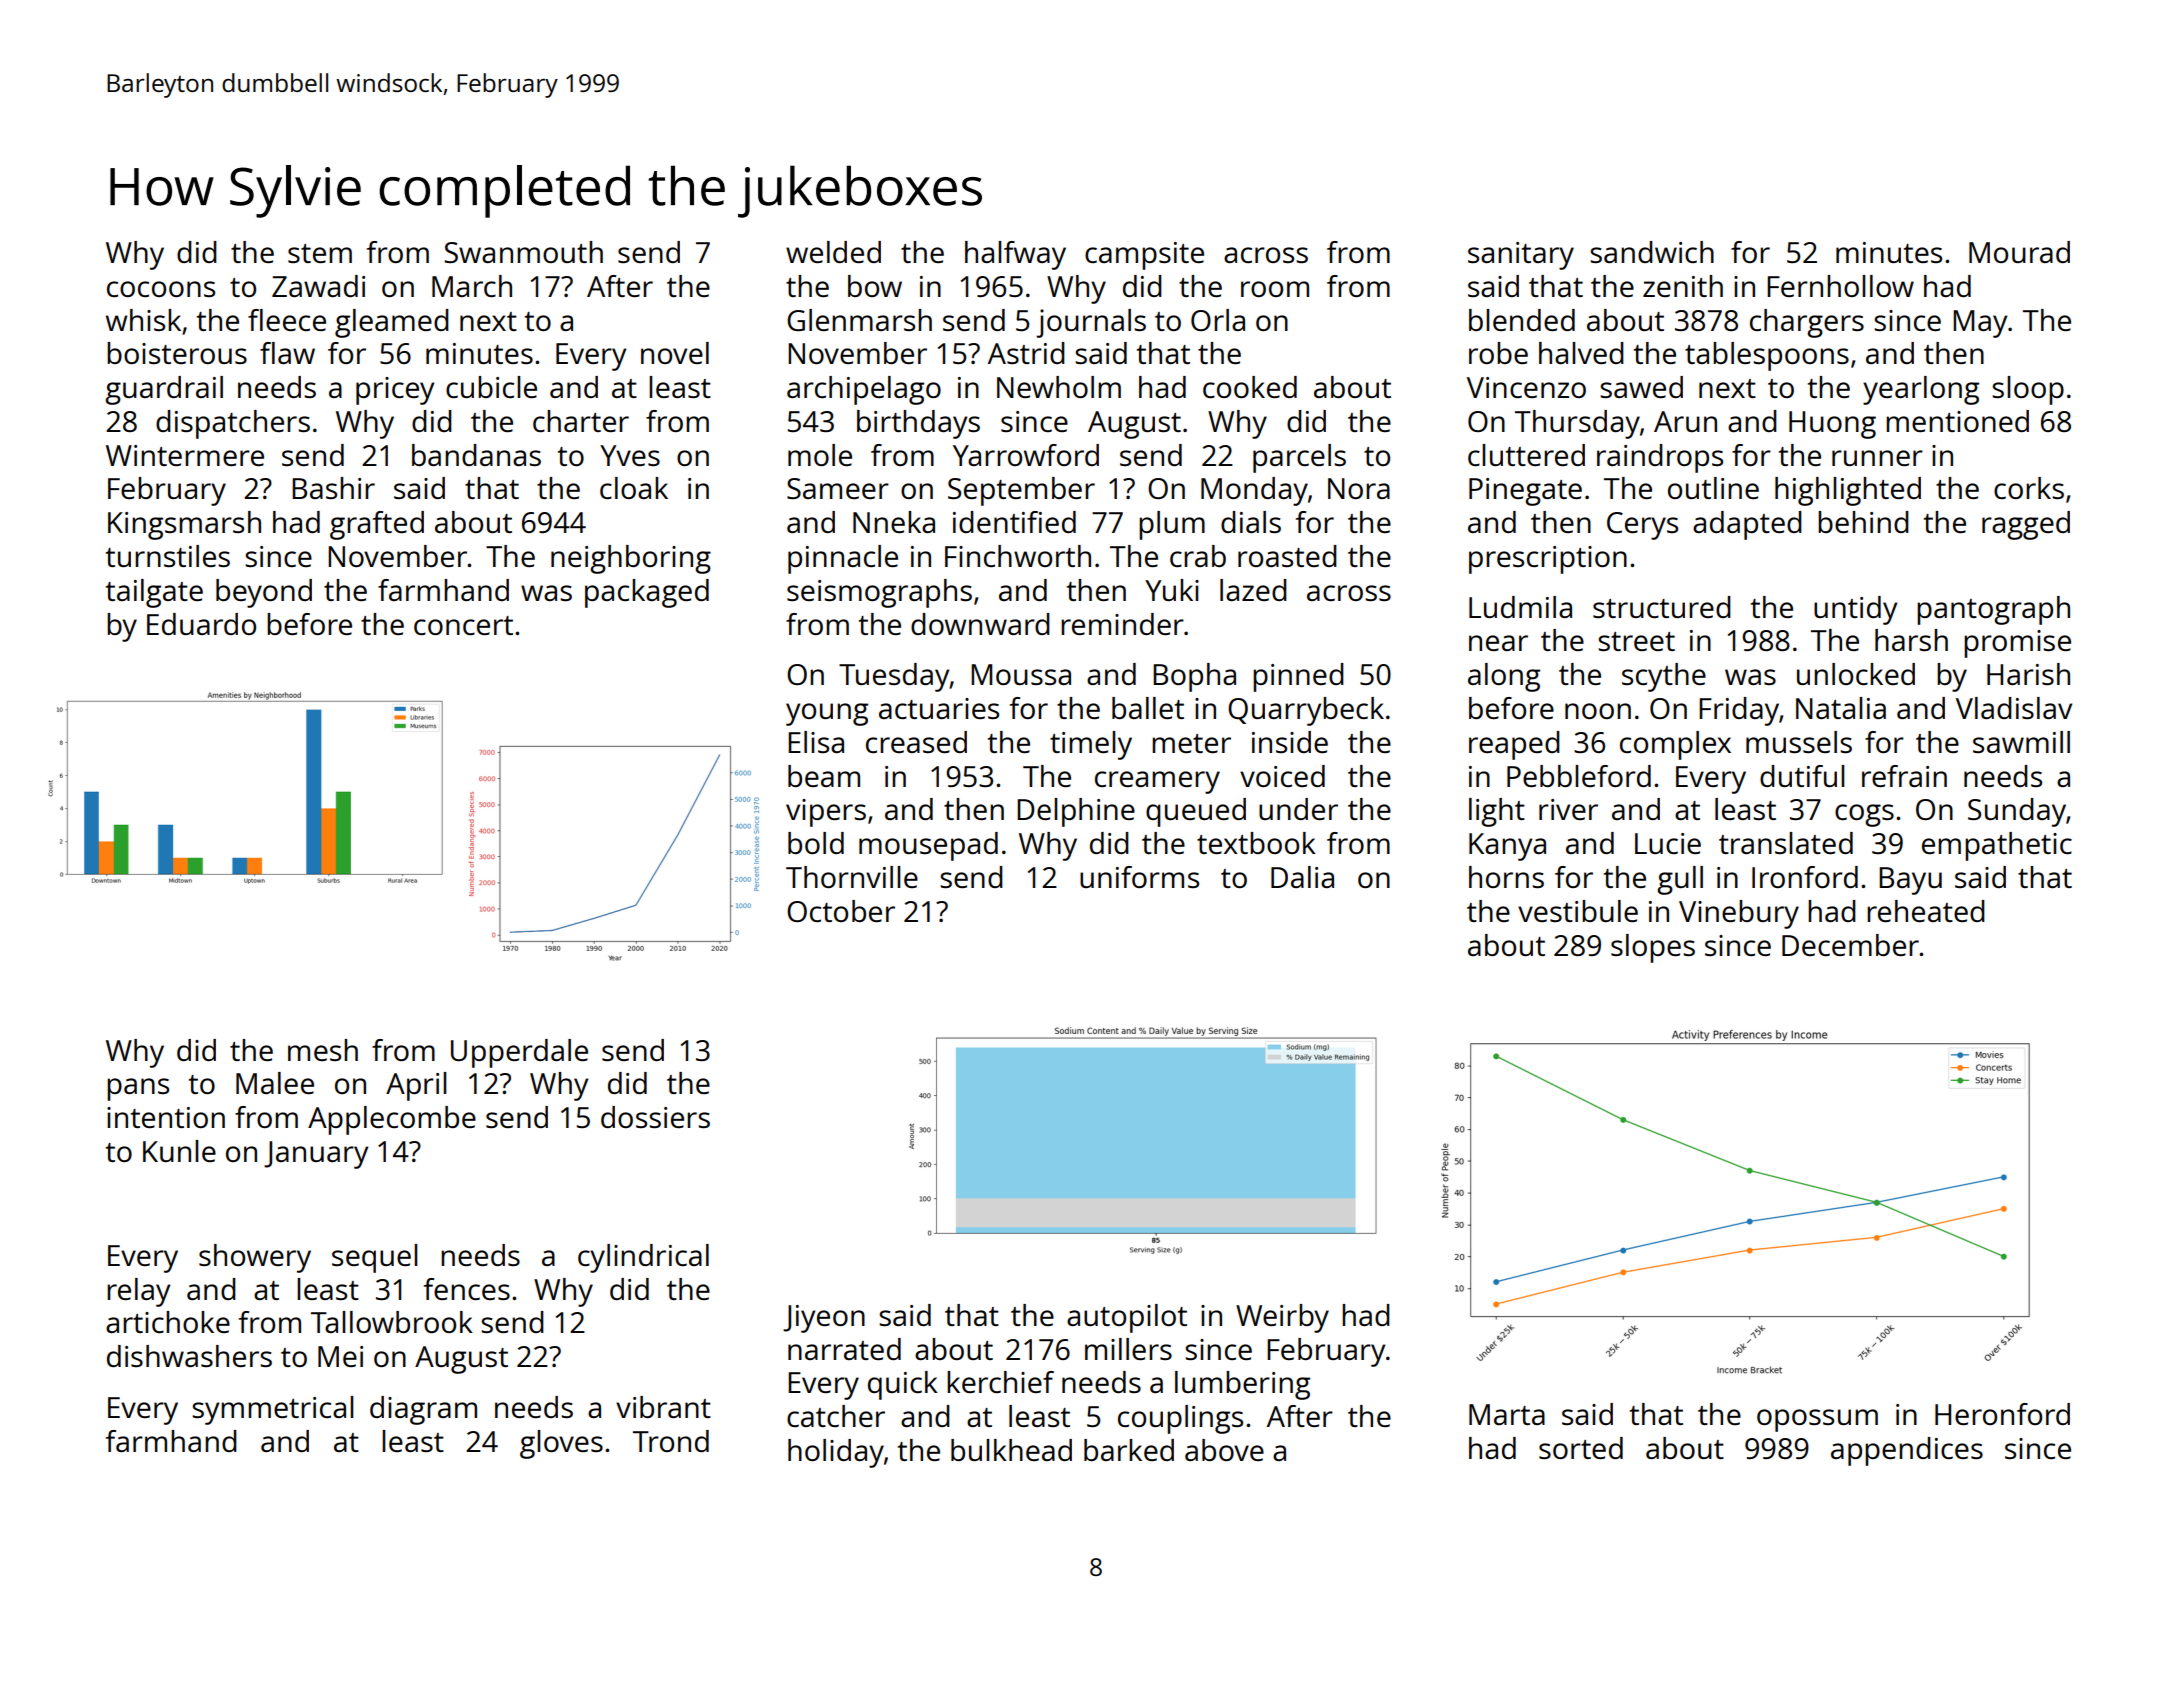 The image size is (2178, 1683). Describe the element at coordinates (1256, 843) in the screenshot. I see `textbook` at that location.
